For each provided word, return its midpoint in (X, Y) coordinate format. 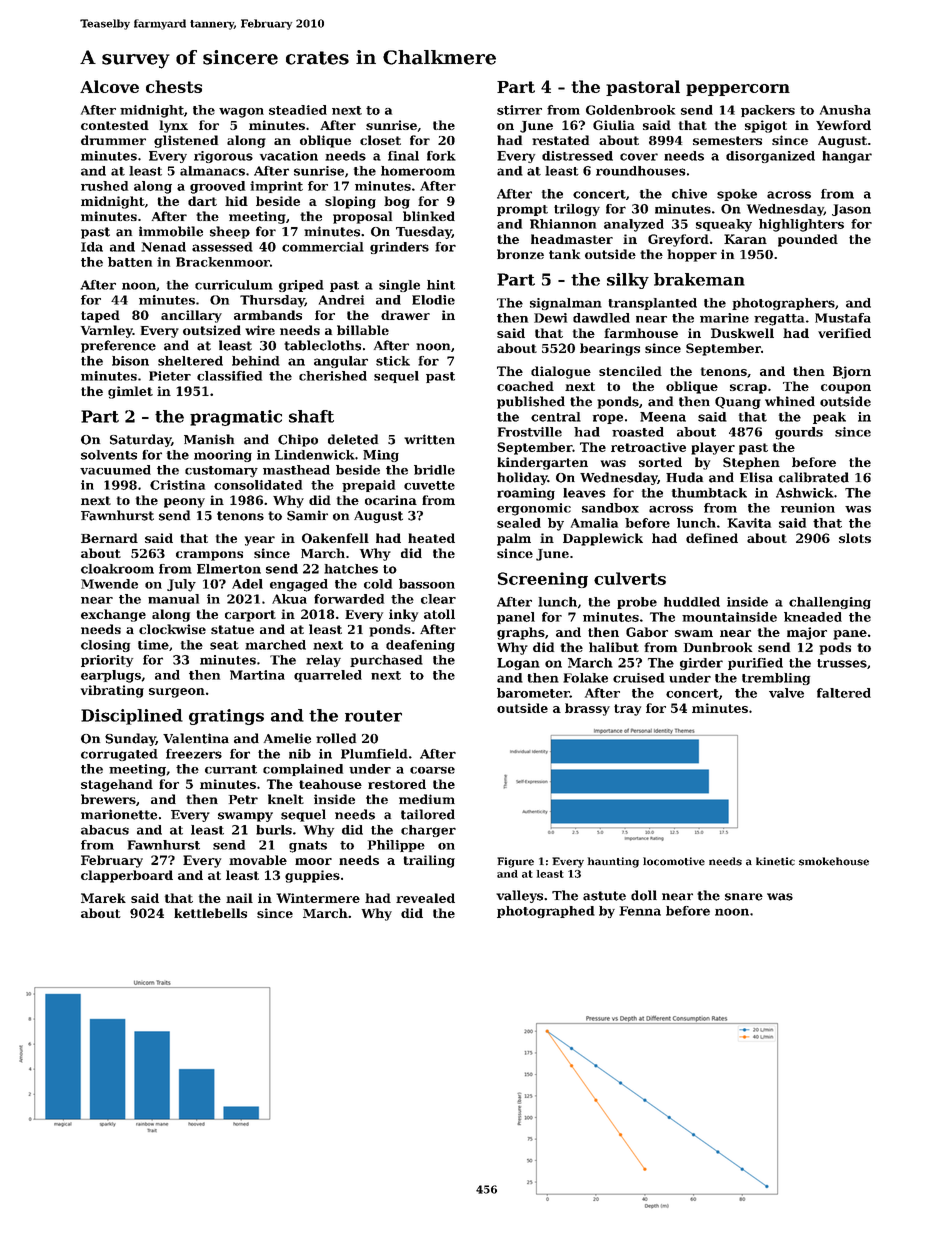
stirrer (519, 110)
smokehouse (834, 861)
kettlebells (210, 913)
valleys (519, 896)
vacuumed (115, 470)
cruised (639, 678)
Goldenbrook (630, 110)
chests (174, 86)
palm (514, 539)
